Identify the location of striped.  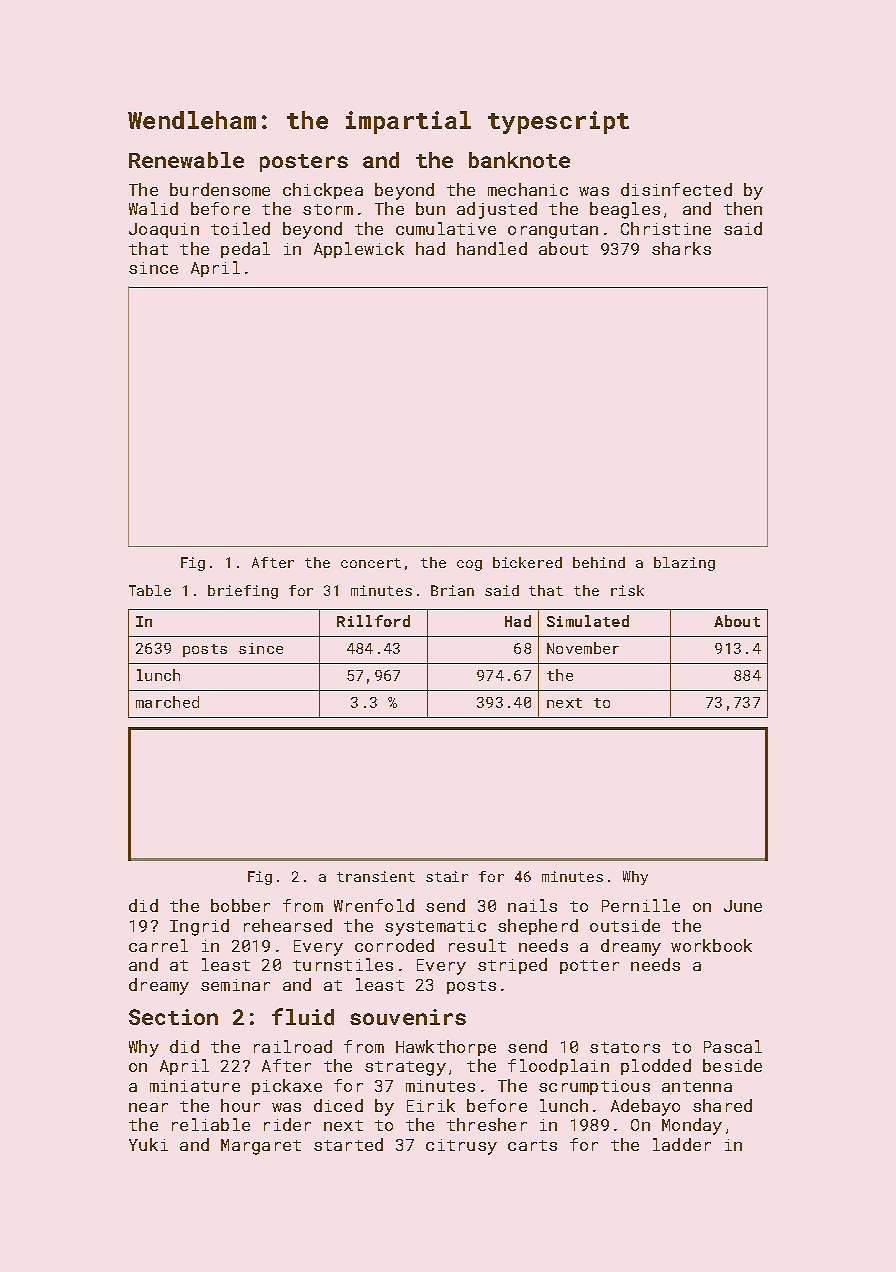
(512, 966).
